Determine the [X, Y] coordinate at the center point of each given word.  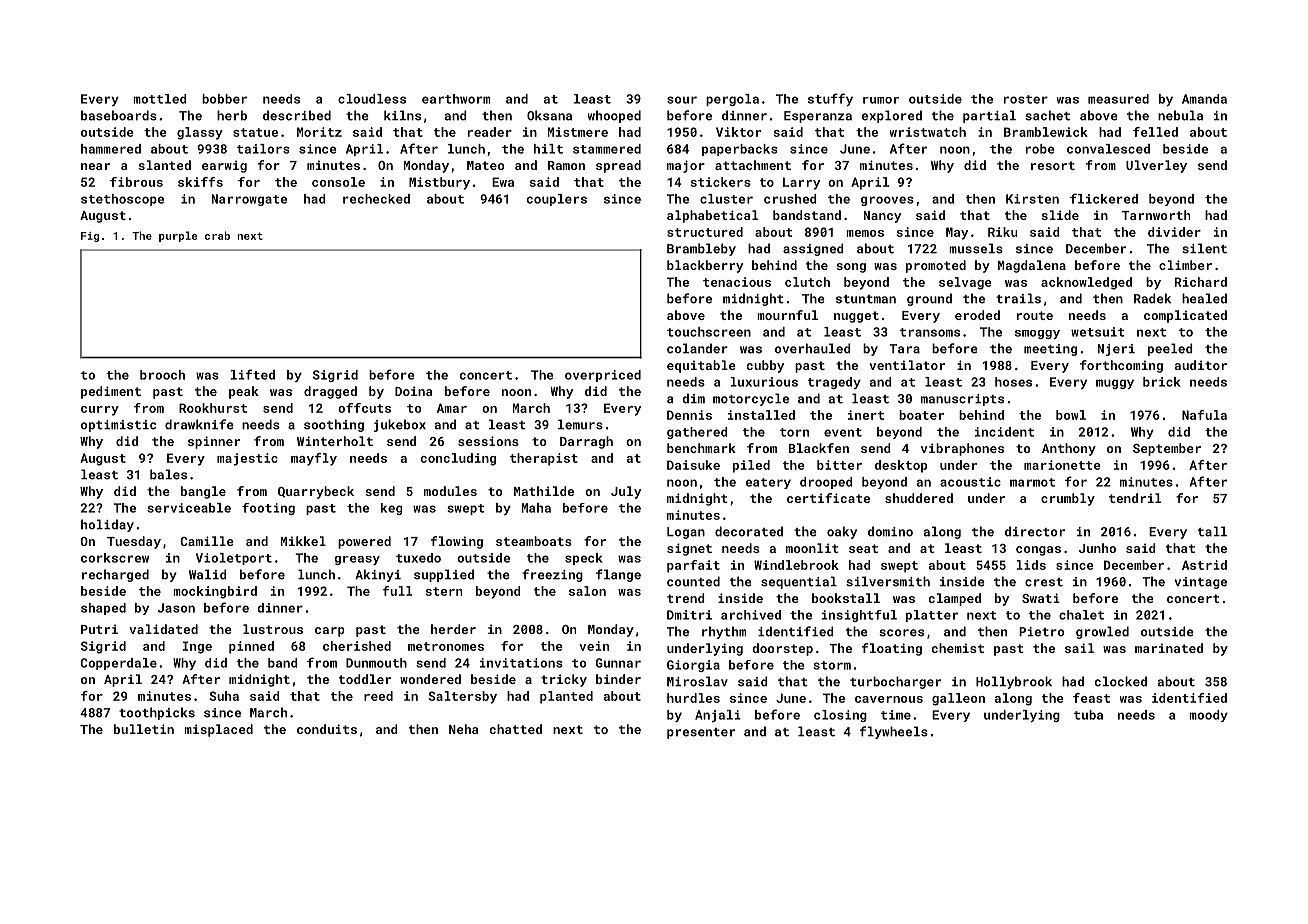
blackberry [705, 266]
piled [751, 466]
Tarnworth [1156, 215]
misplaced [218, 730]
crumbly [1068, 499]
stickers [721, 182]
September [1167, 449]
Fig [90, 237]
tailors [263, 149]
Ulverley [1156, 166]
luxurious [764, 382]
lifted [253, 374]
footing [268, 509]
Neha [464, 729]
